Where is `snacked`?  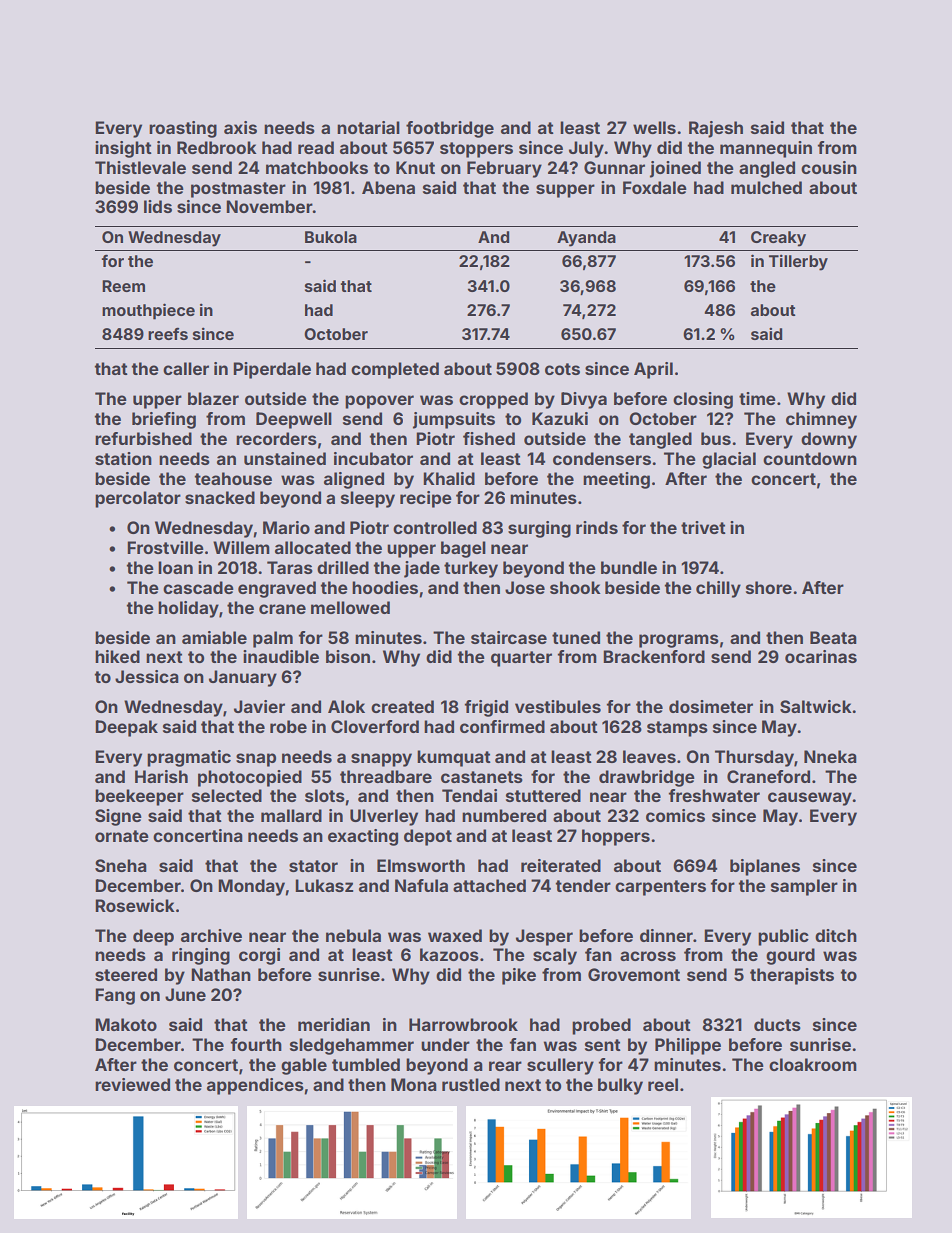 snacked is located at coordinates (220, 497).
